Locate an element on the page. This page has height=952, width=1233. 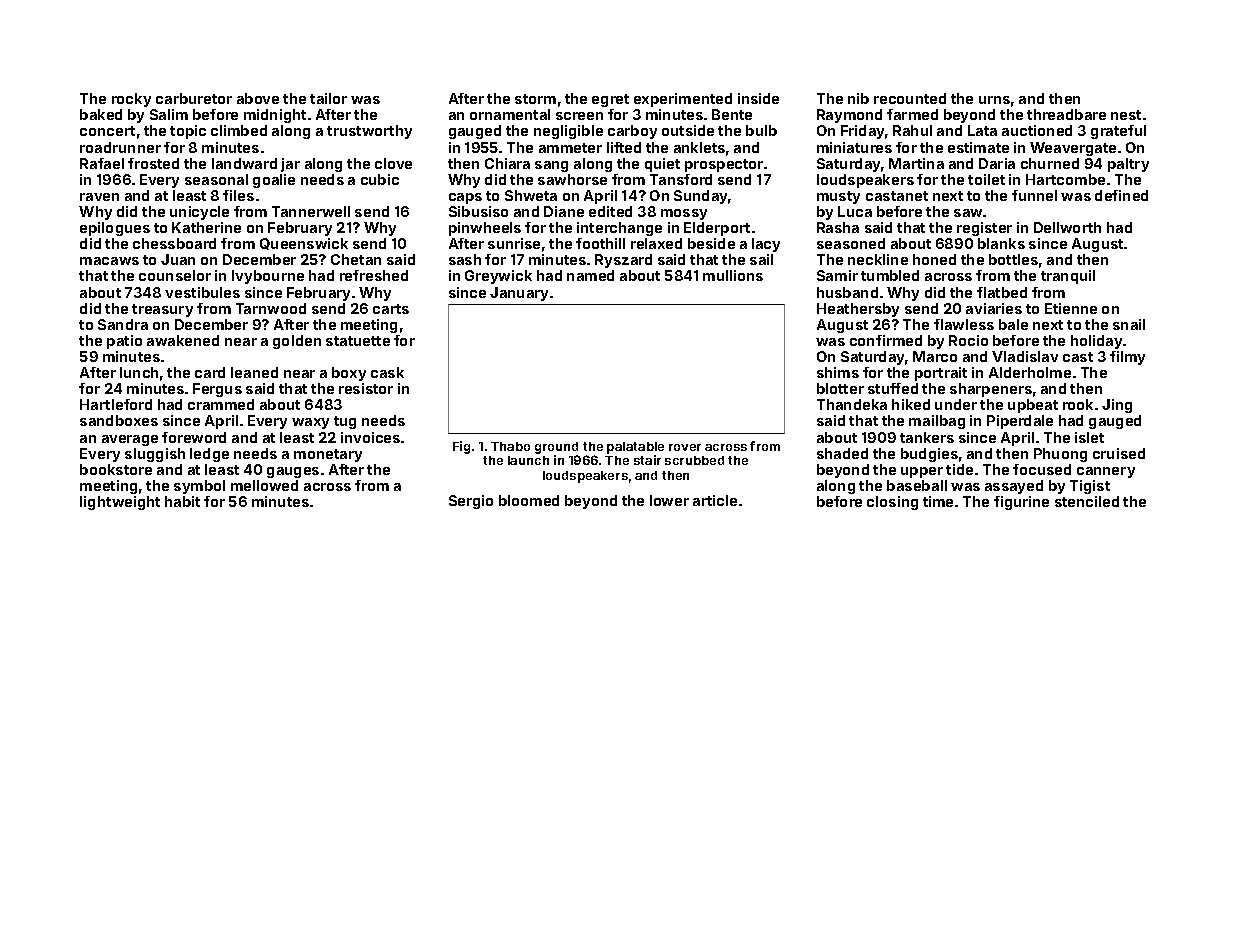
resistor is located at coordinates (366, 388).
